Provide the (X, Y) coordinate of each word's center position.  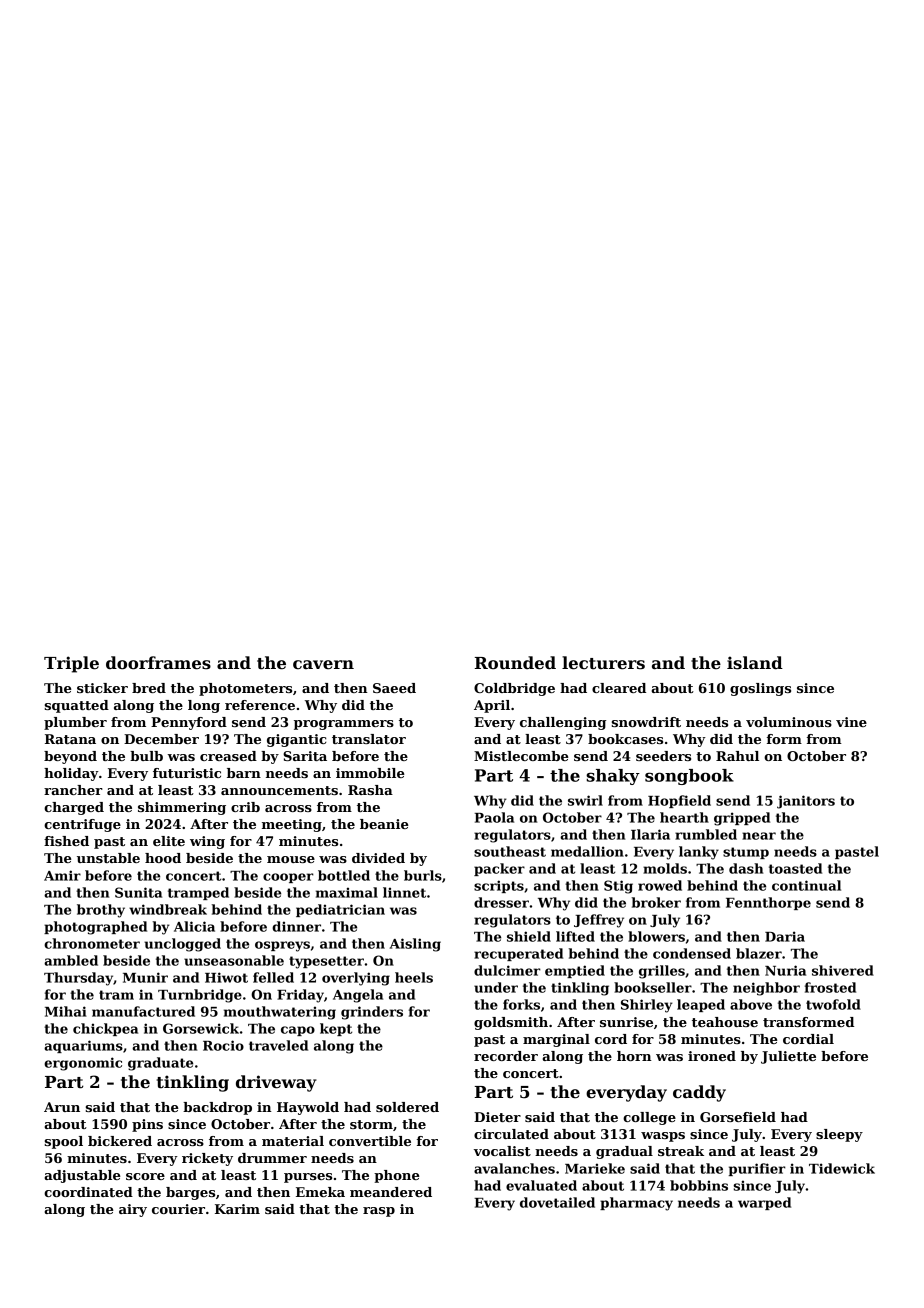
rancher (73, 790)
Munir (145, 977)
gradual (624, 1152)
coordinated (88, 1192)
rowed (660, 885)
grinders (372, 1013)
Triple (71, 664)
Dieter (497, 1117)
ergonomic (83, 1064)
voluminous (789, 722)
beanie (384, 824)
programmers (344, 725)
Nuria (785, 970)
